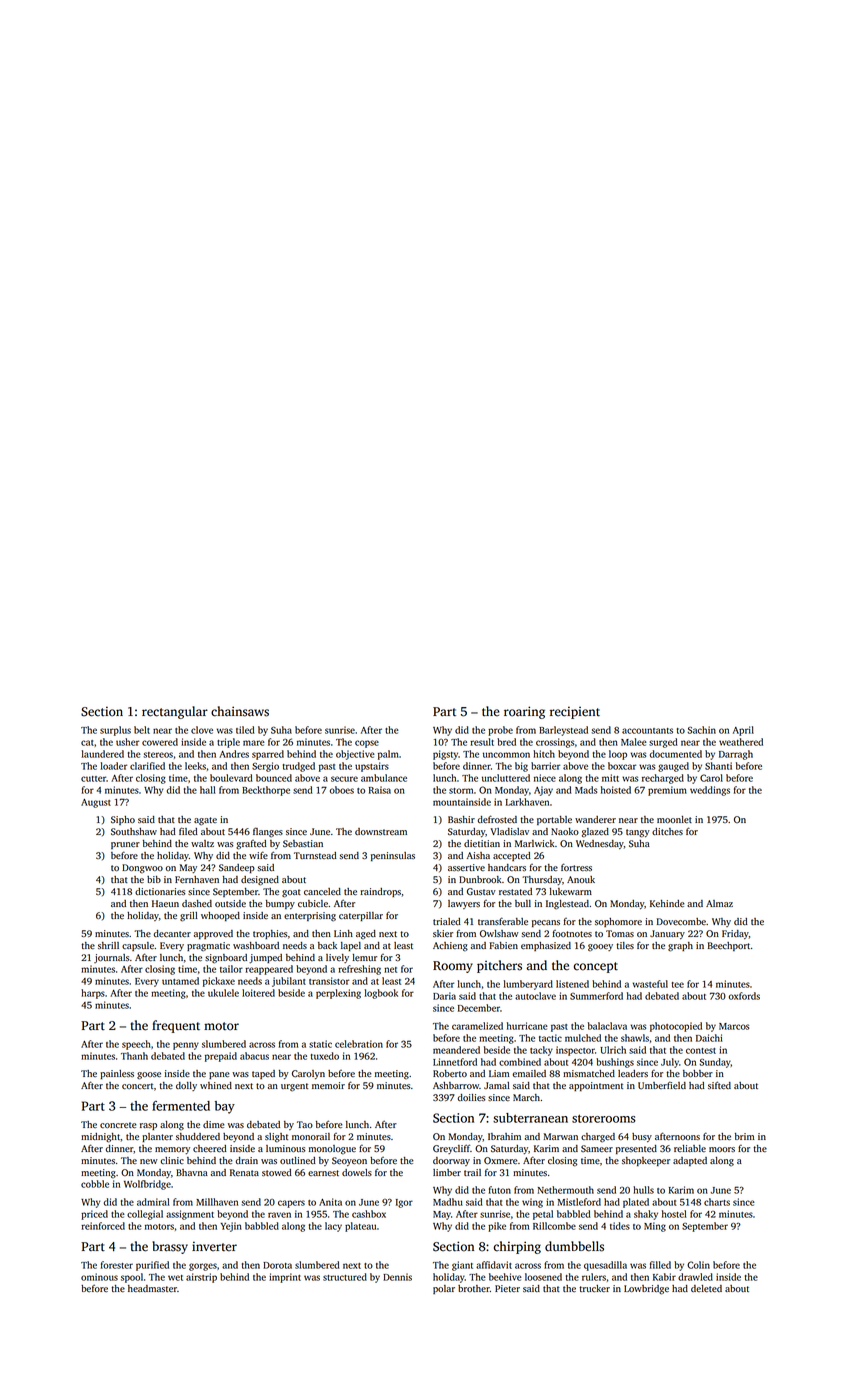 The image size is (849, 1400). I want to click on recipient, so click(575, 712).
